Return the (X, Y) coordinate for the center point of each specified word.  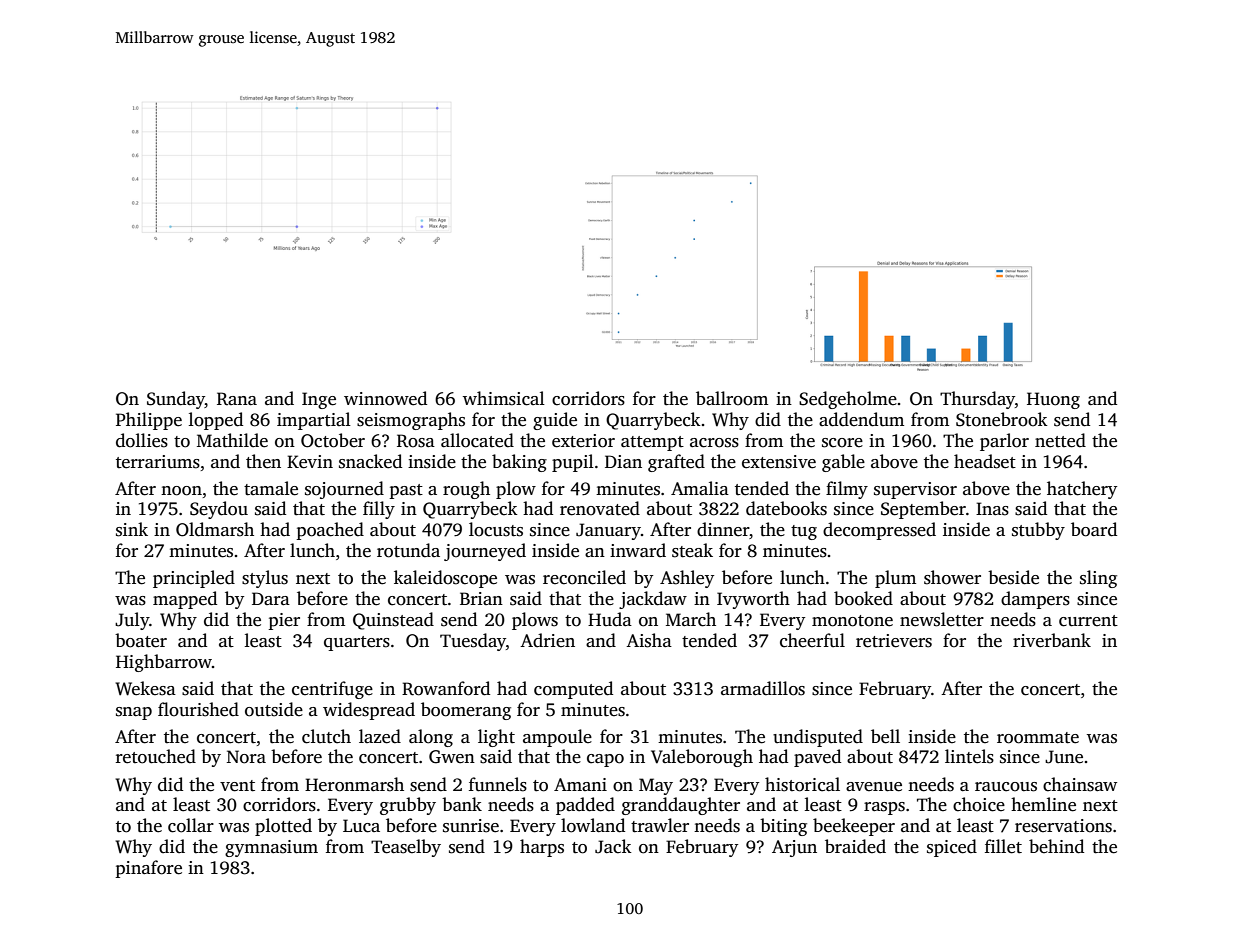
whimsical (504, 398)
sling (1098, 579)
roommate (1038, 738)
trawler (660, 825)
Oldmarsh (215, 529)
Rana (237, 399)
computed (573, 690)
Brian (481, 598)
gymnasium (271, 848)
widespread (369, 711)
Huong (1053, 400)
